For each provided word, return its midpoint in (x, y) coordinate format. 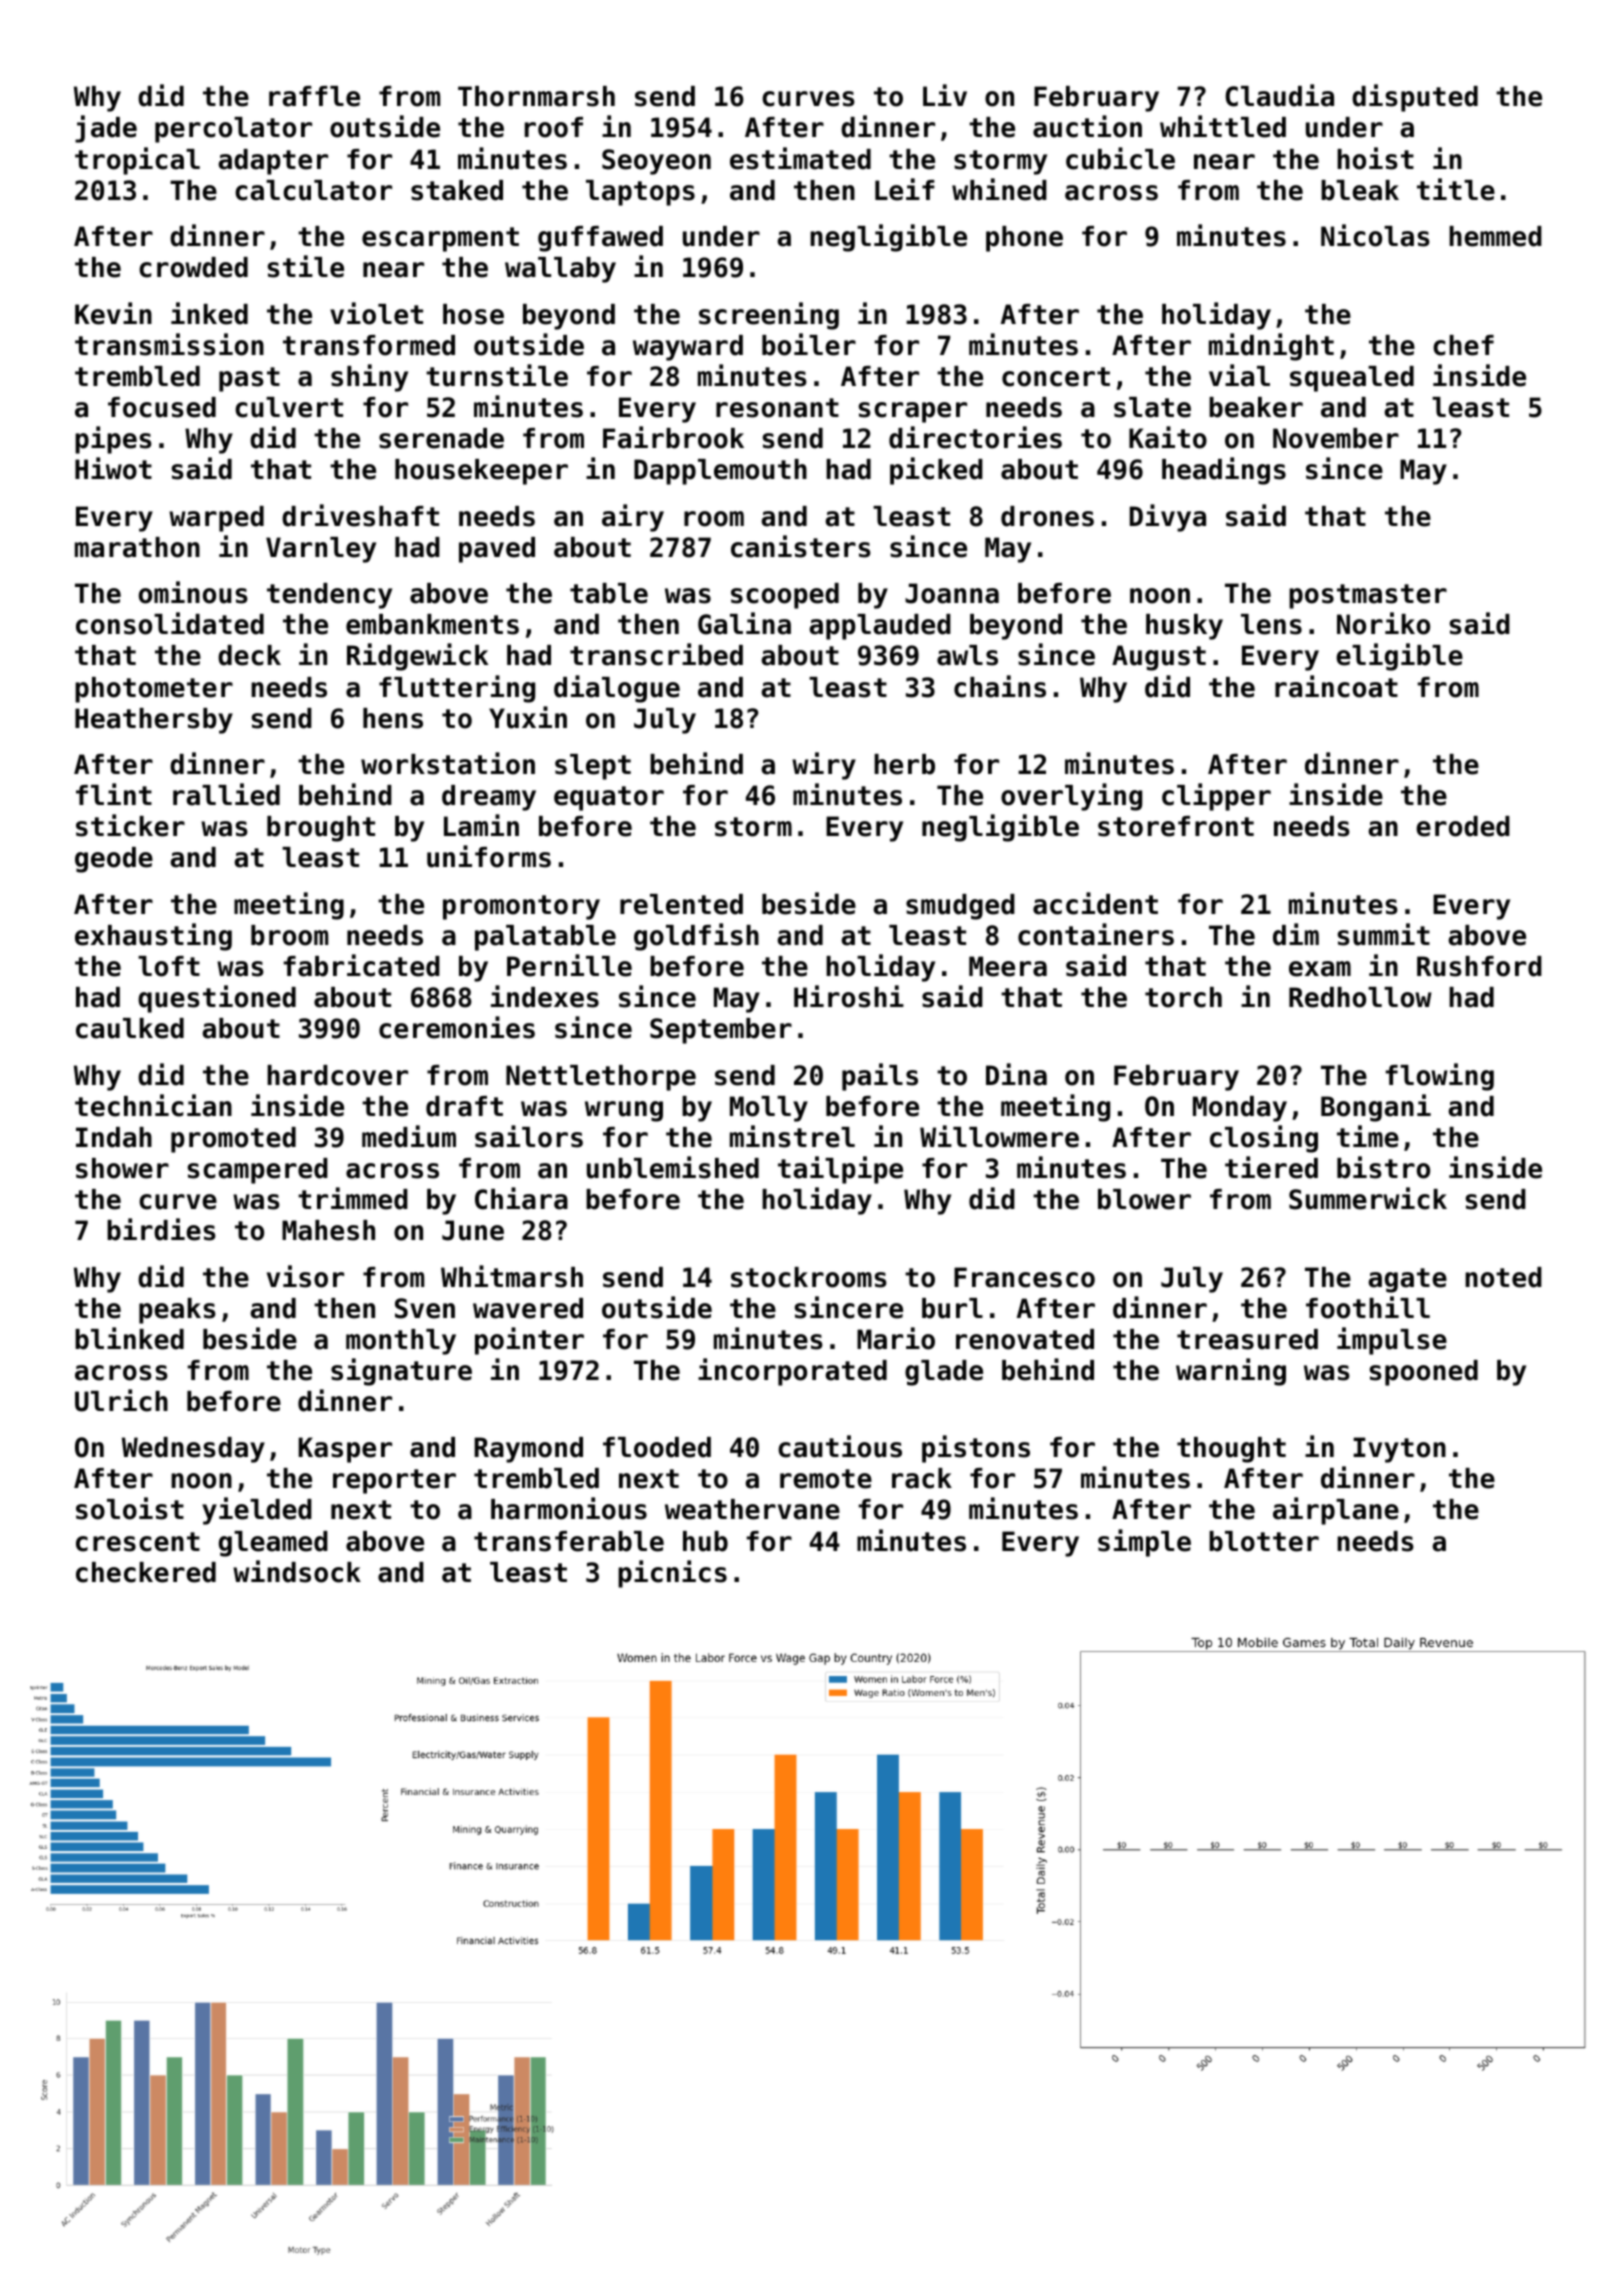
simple (1144, 1543)
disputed (1415, 98)
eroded (1463, 826)
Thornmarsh (536, 96)
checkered (146, 1572)
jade (106, 129)
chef (1463, 345)
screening (769, 316)
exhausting (153, 937)
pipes (113, 440)
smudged (960, 907)
